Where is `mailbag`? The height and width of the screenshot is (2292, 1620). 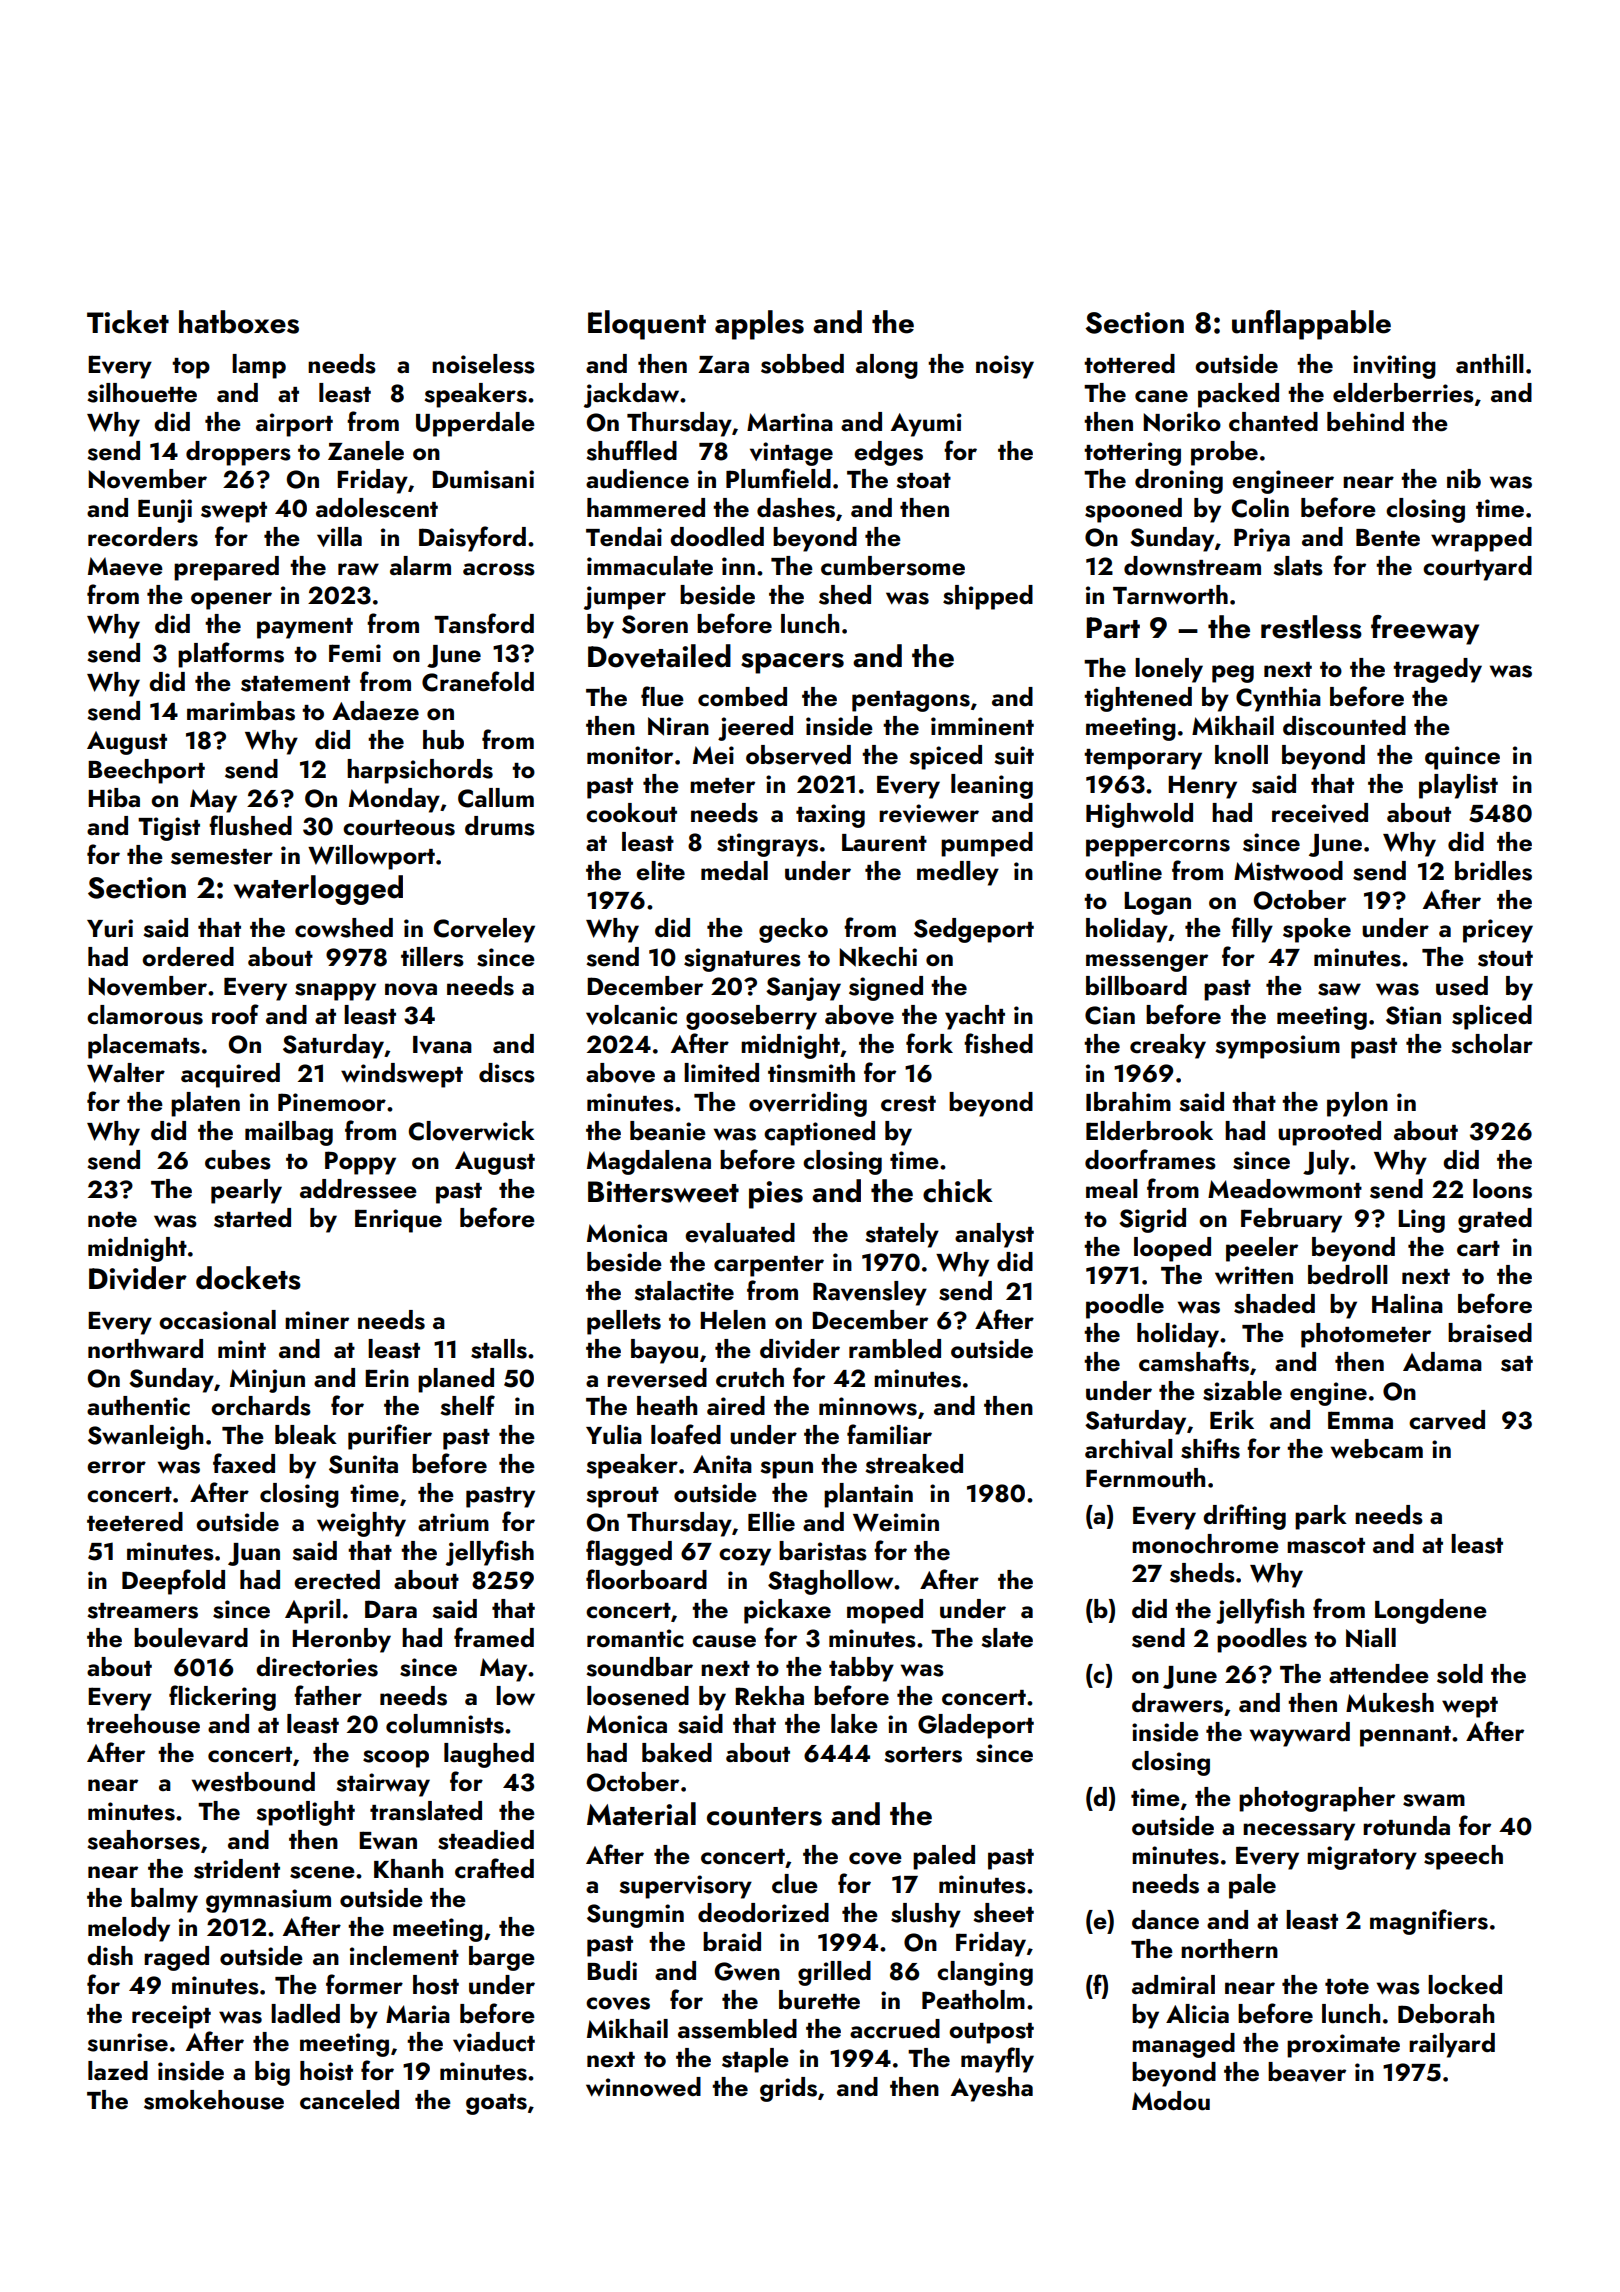 mailbag is located at coordinates (289, 1133).
